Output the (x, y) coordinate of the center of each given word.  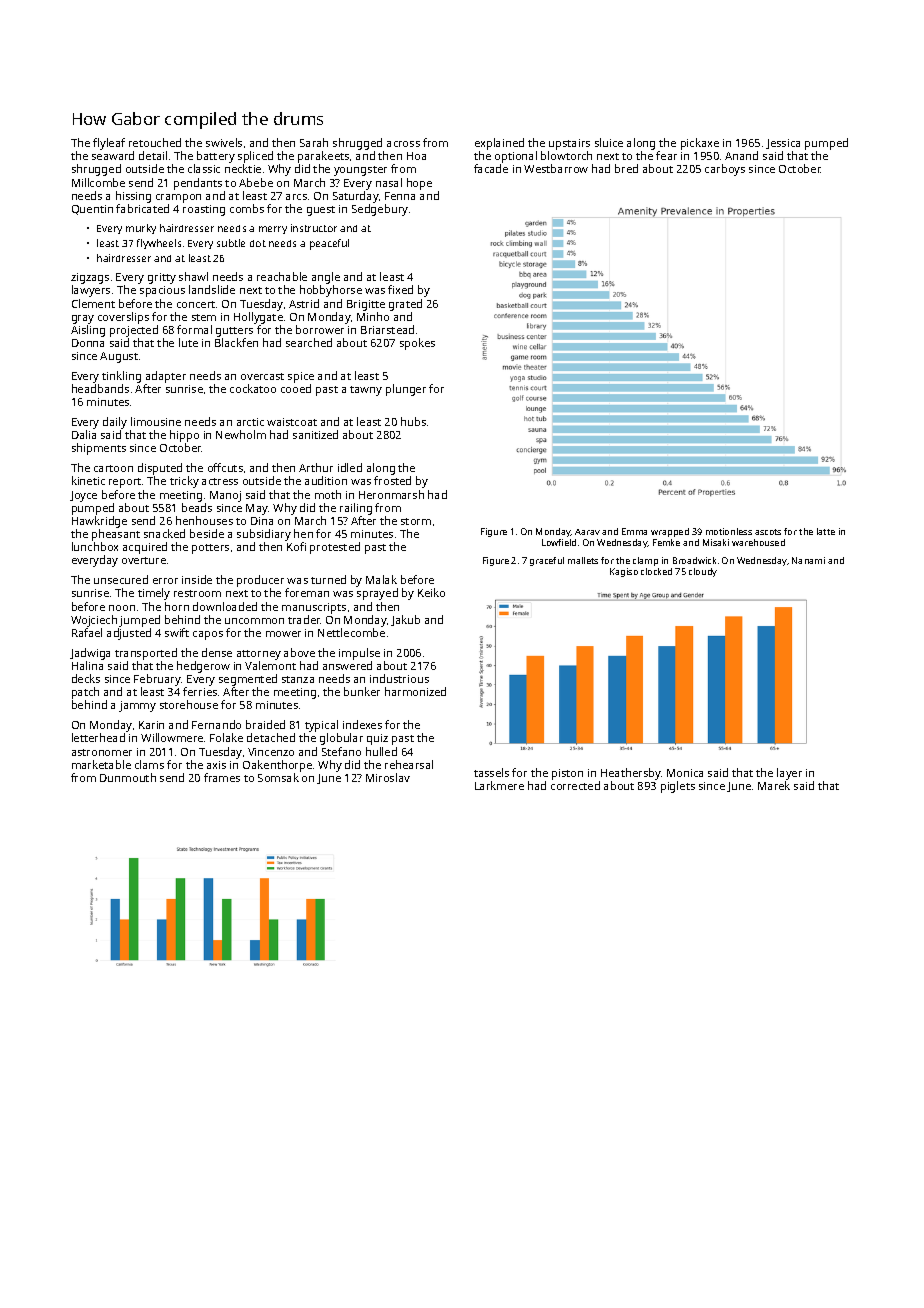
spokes (417, 344)
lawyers (91, 291)
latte (826, 531)
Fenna (400, 196)
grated (405, 305)
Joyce (83, 496)
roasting (204, 210)
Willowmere (172, 737)
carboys (725, 170)
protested (335, 548)
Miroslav (388, 777)
